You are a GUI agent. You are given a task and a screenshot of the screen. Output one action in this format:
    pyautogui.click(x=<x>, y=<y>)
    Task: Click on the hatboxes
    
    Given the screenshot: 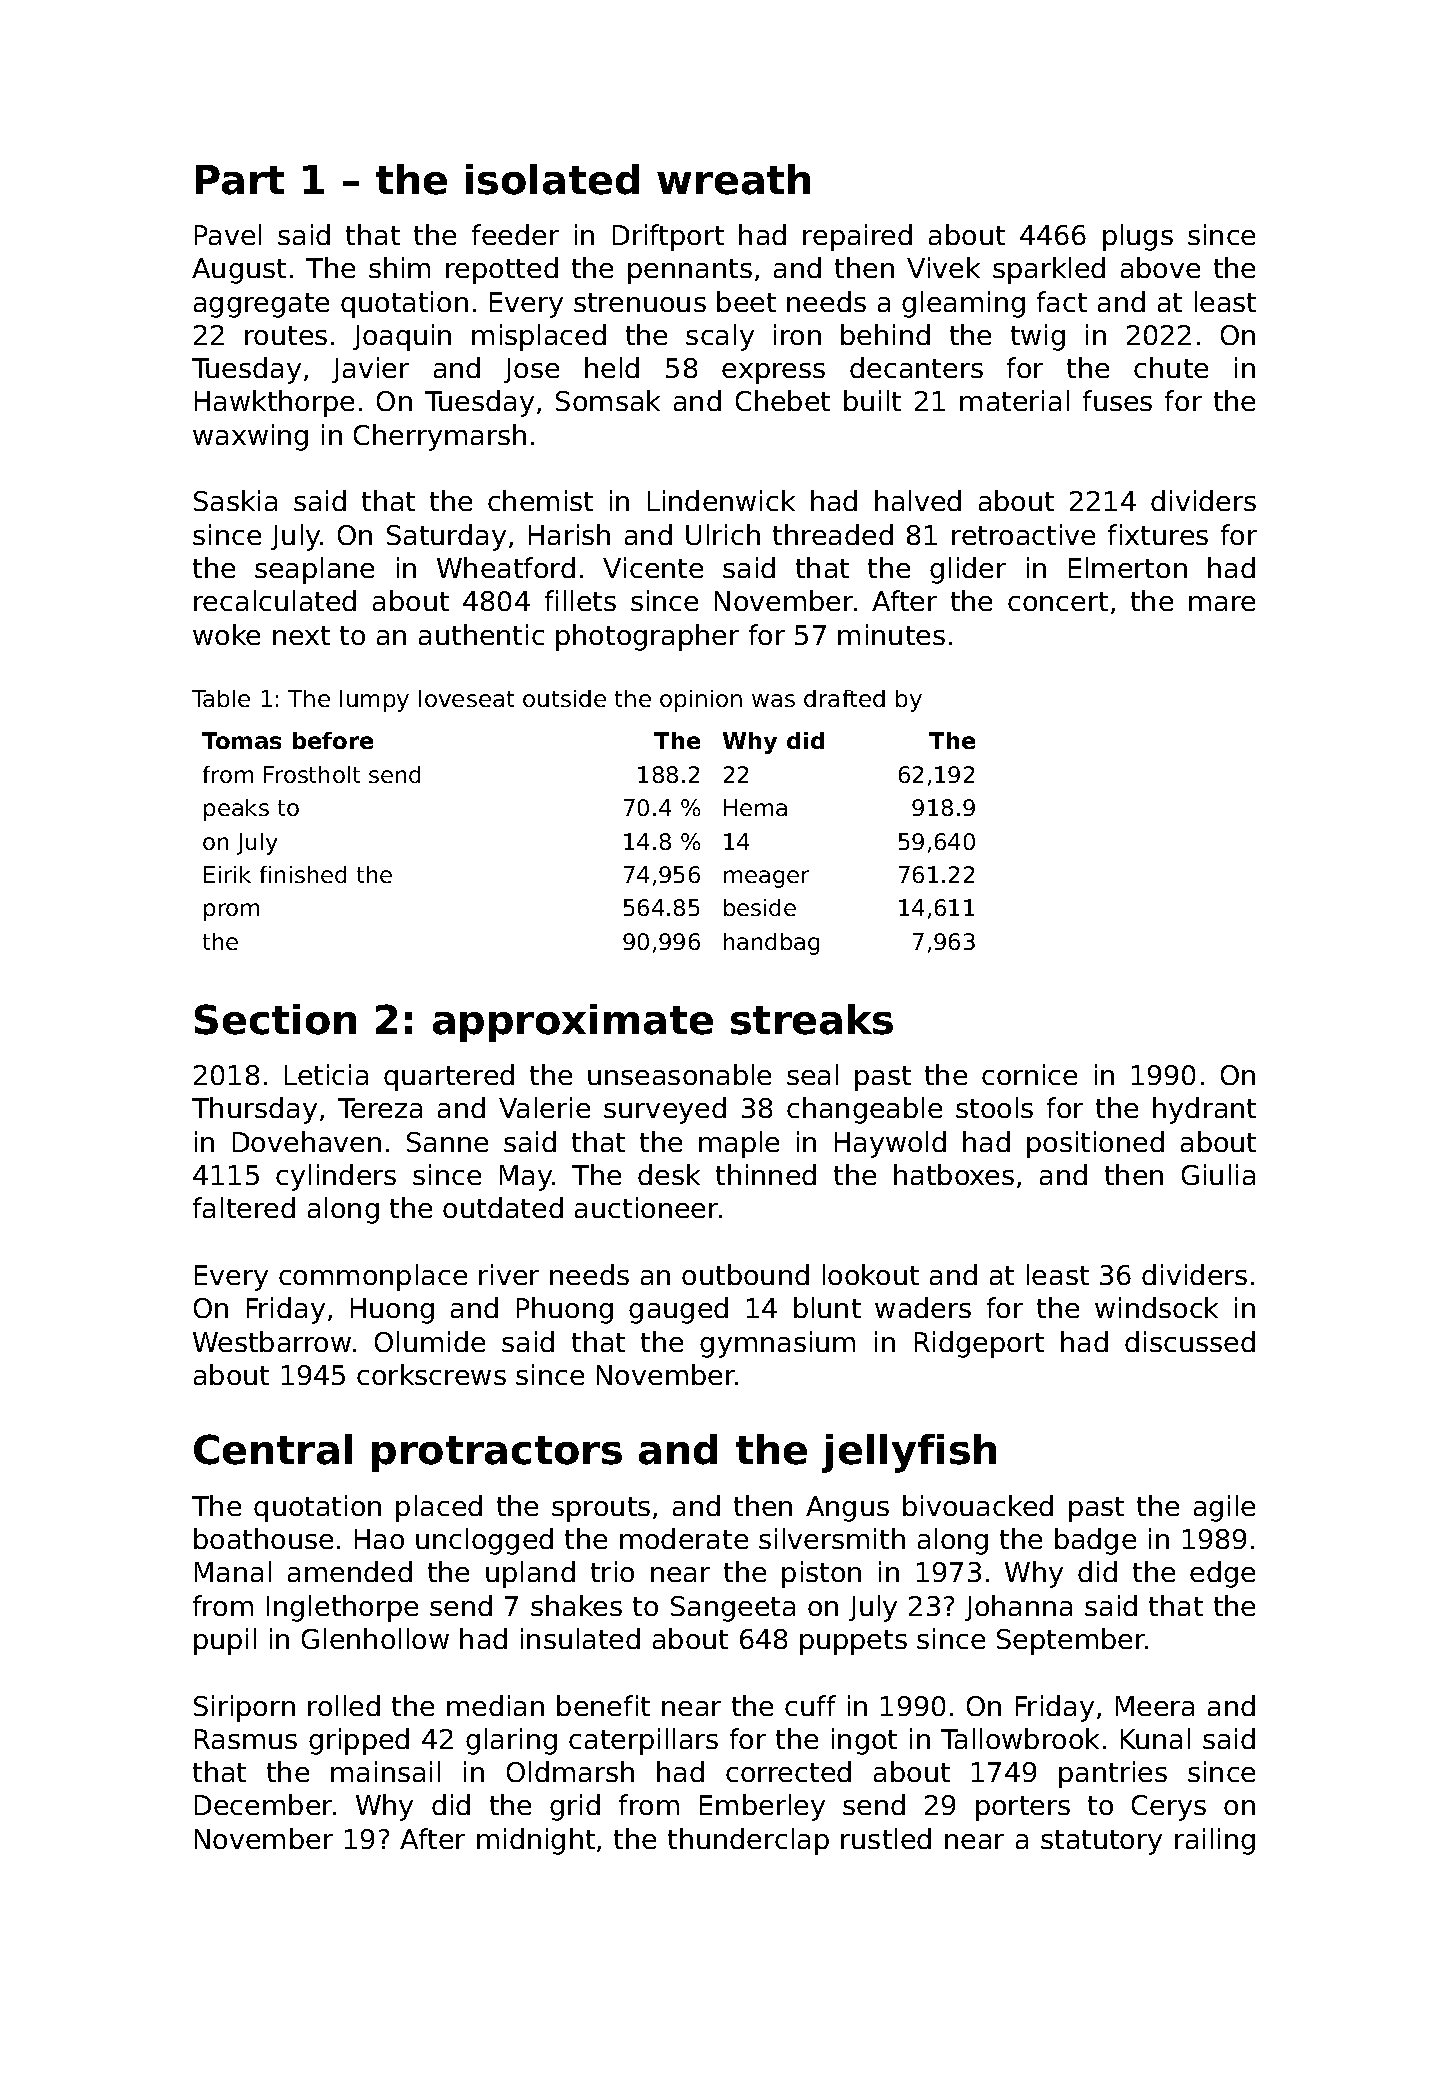 What is the action you would take?
    pyautogui.click(x=954, y=1174)
